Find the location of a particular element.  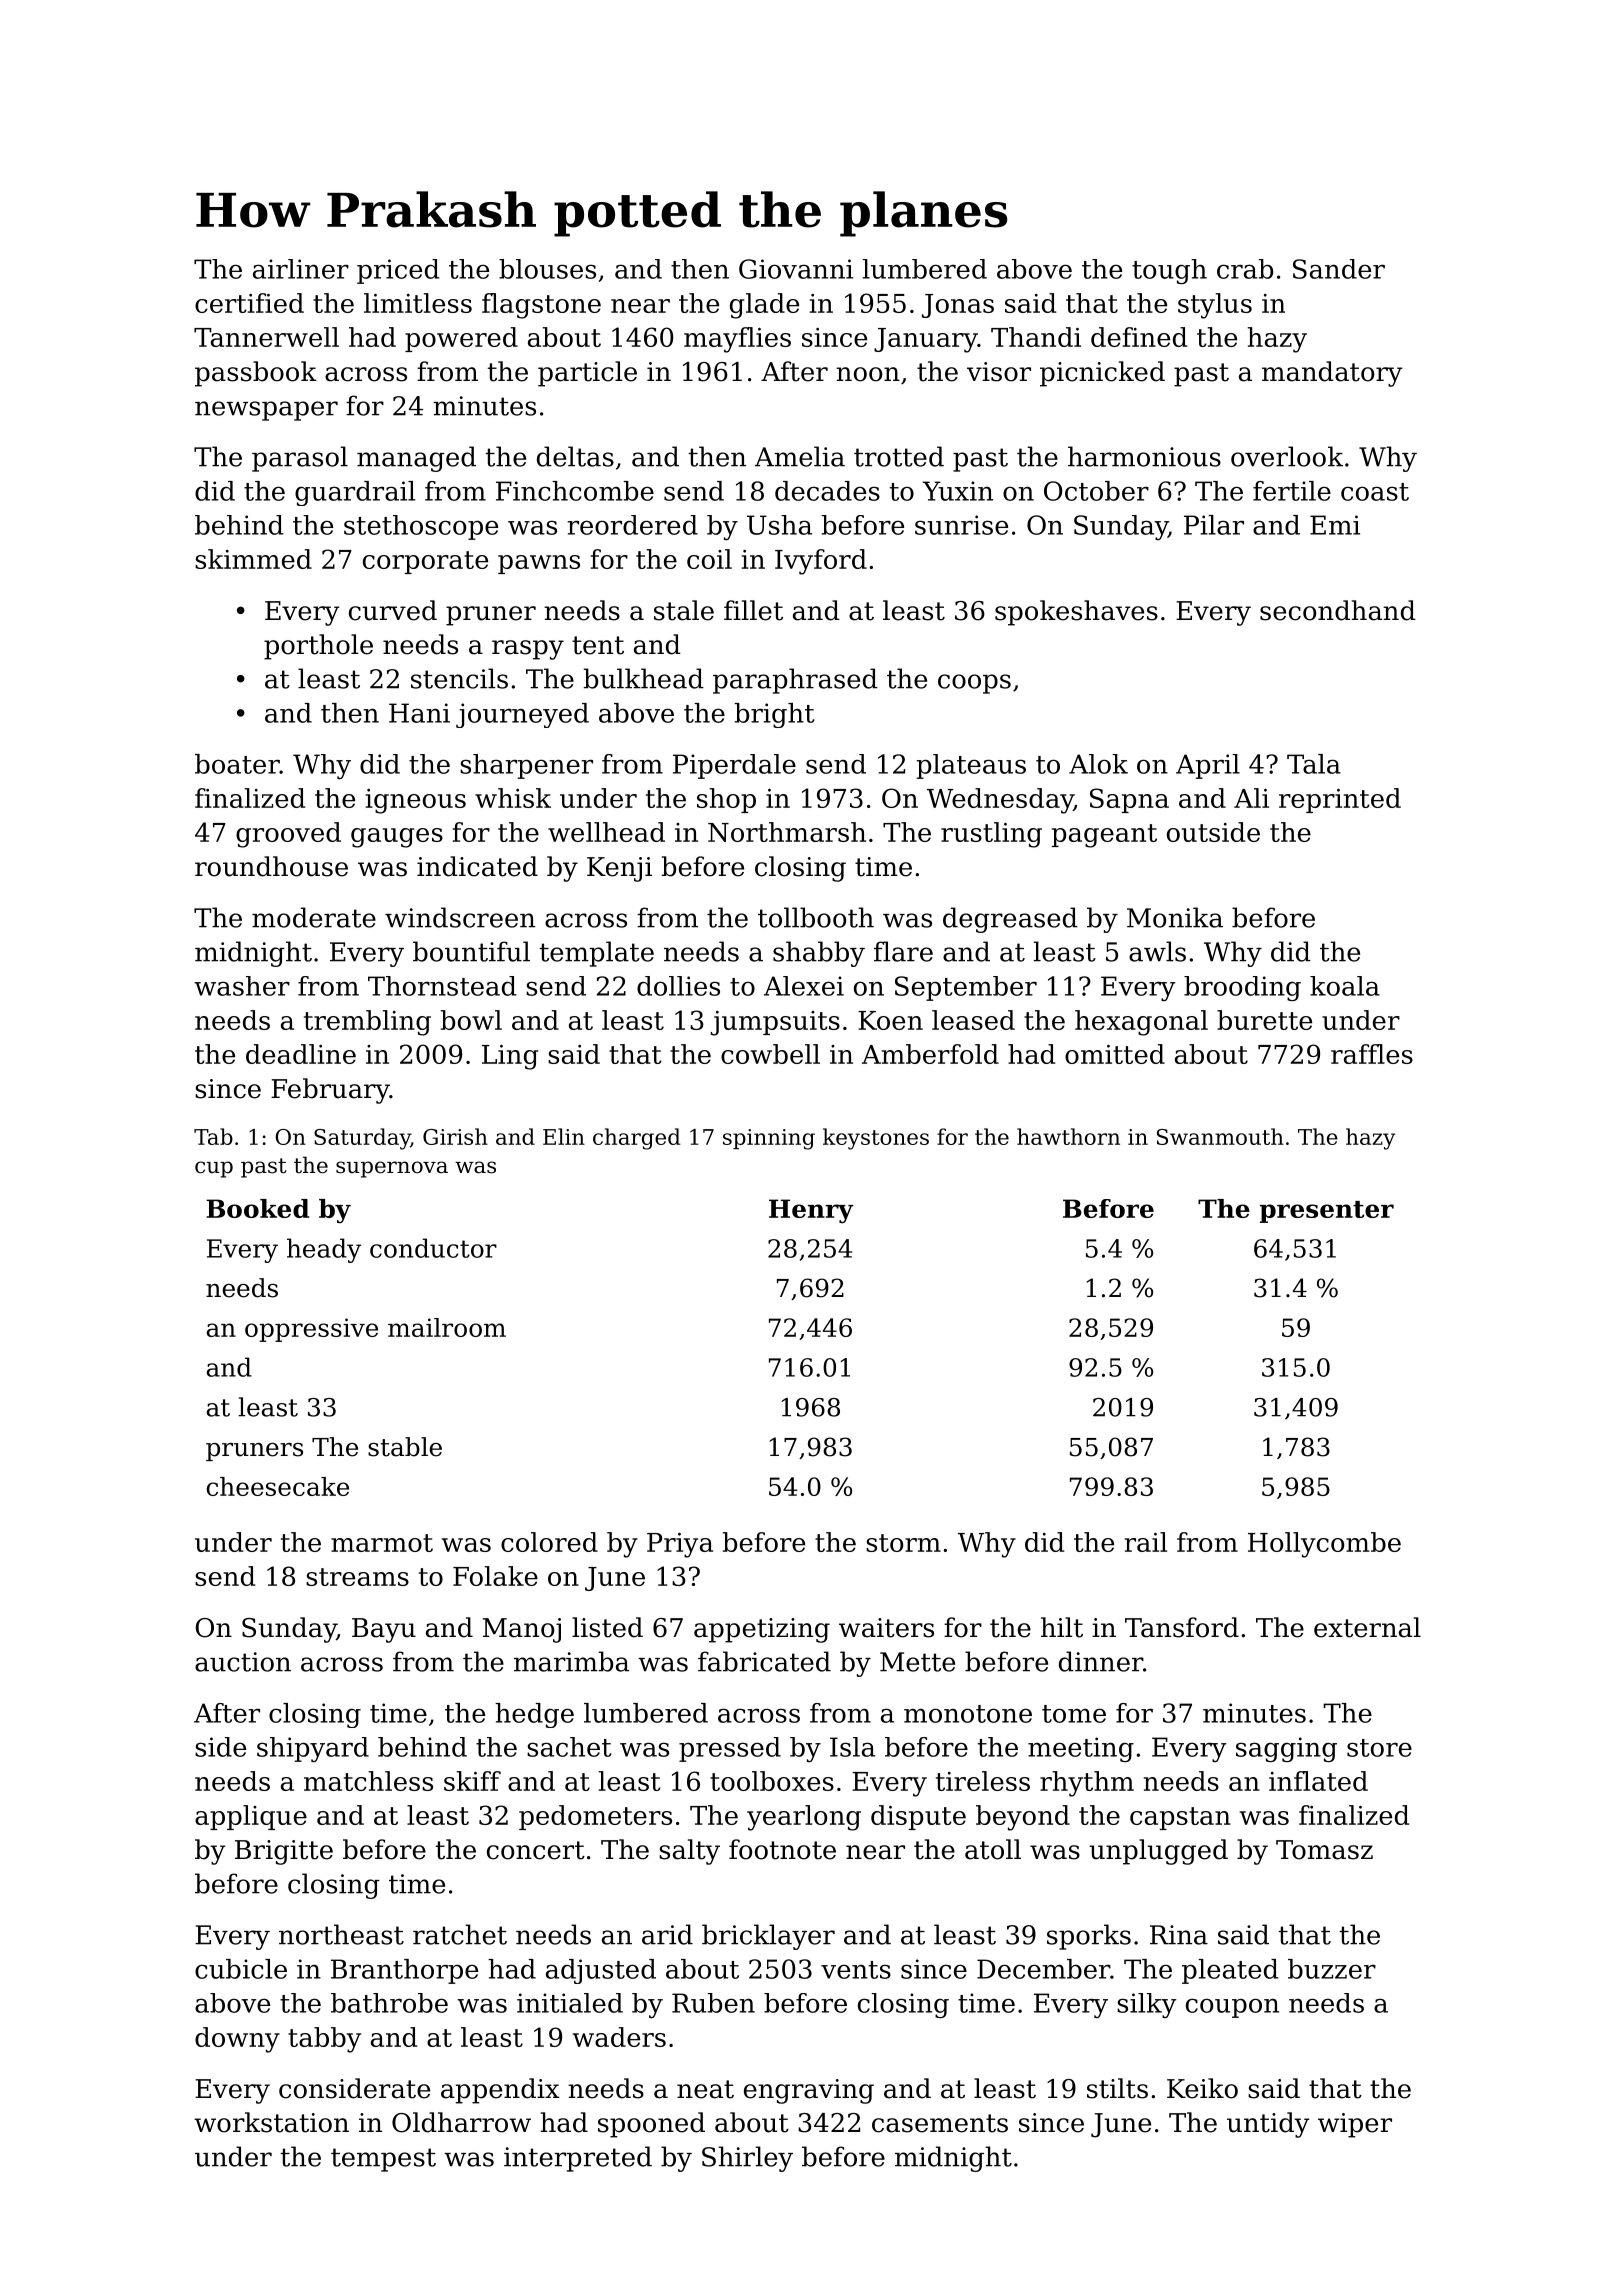

shipyard is located at coordinates (313, 1749).
